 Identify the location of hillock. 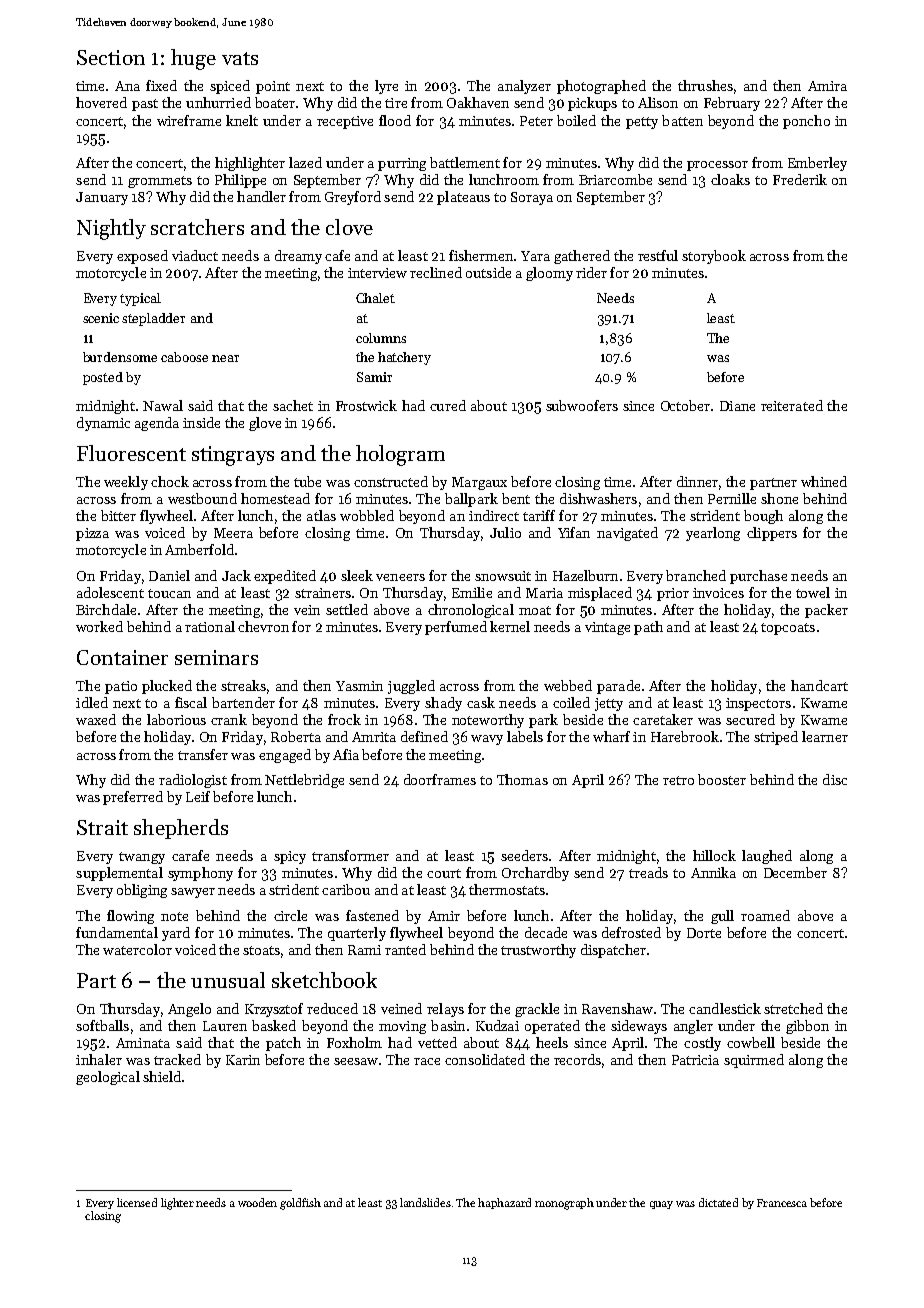
(714, 855).
